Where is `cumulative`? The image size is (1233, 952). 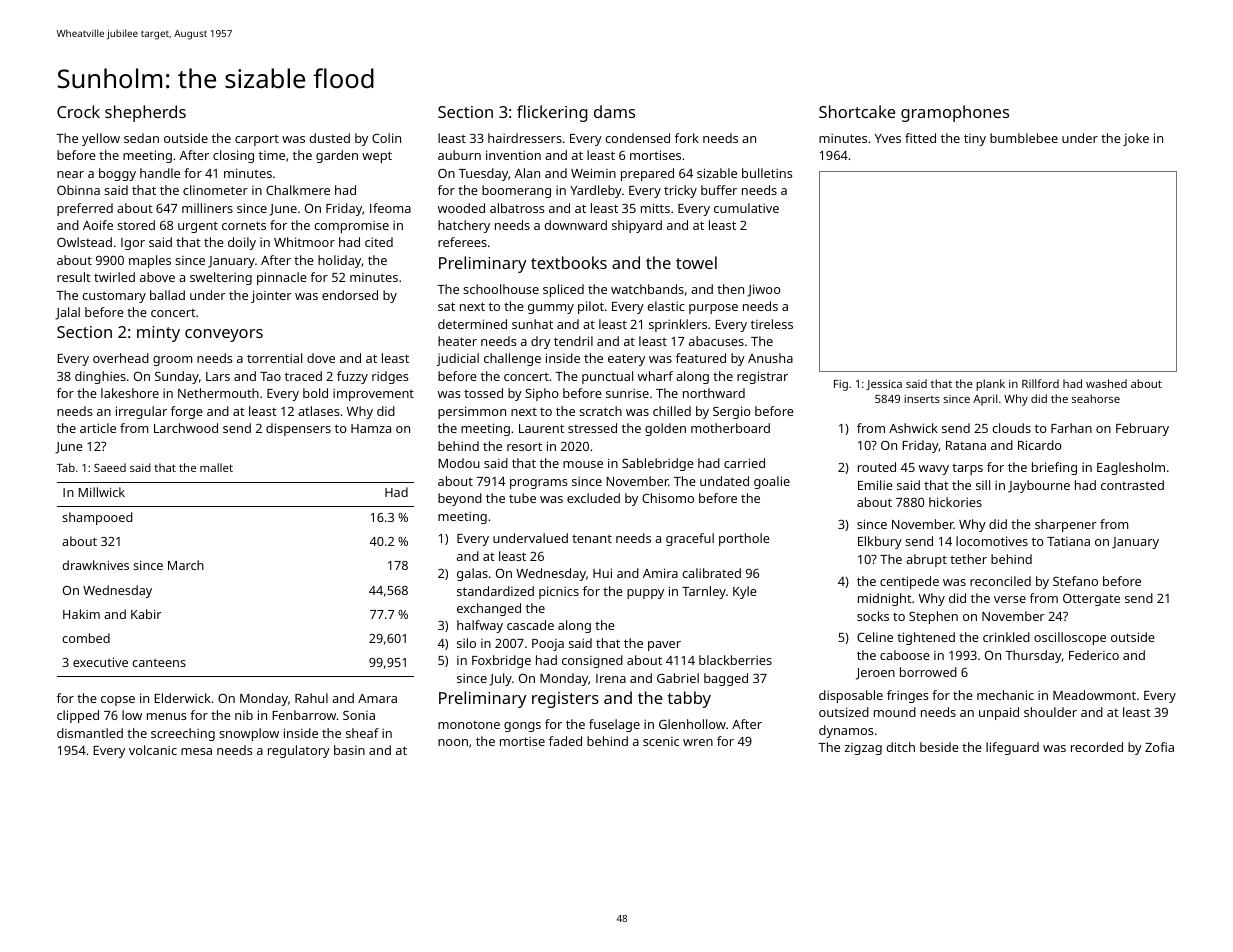
cumulative is located at coordinates (746, 208).
